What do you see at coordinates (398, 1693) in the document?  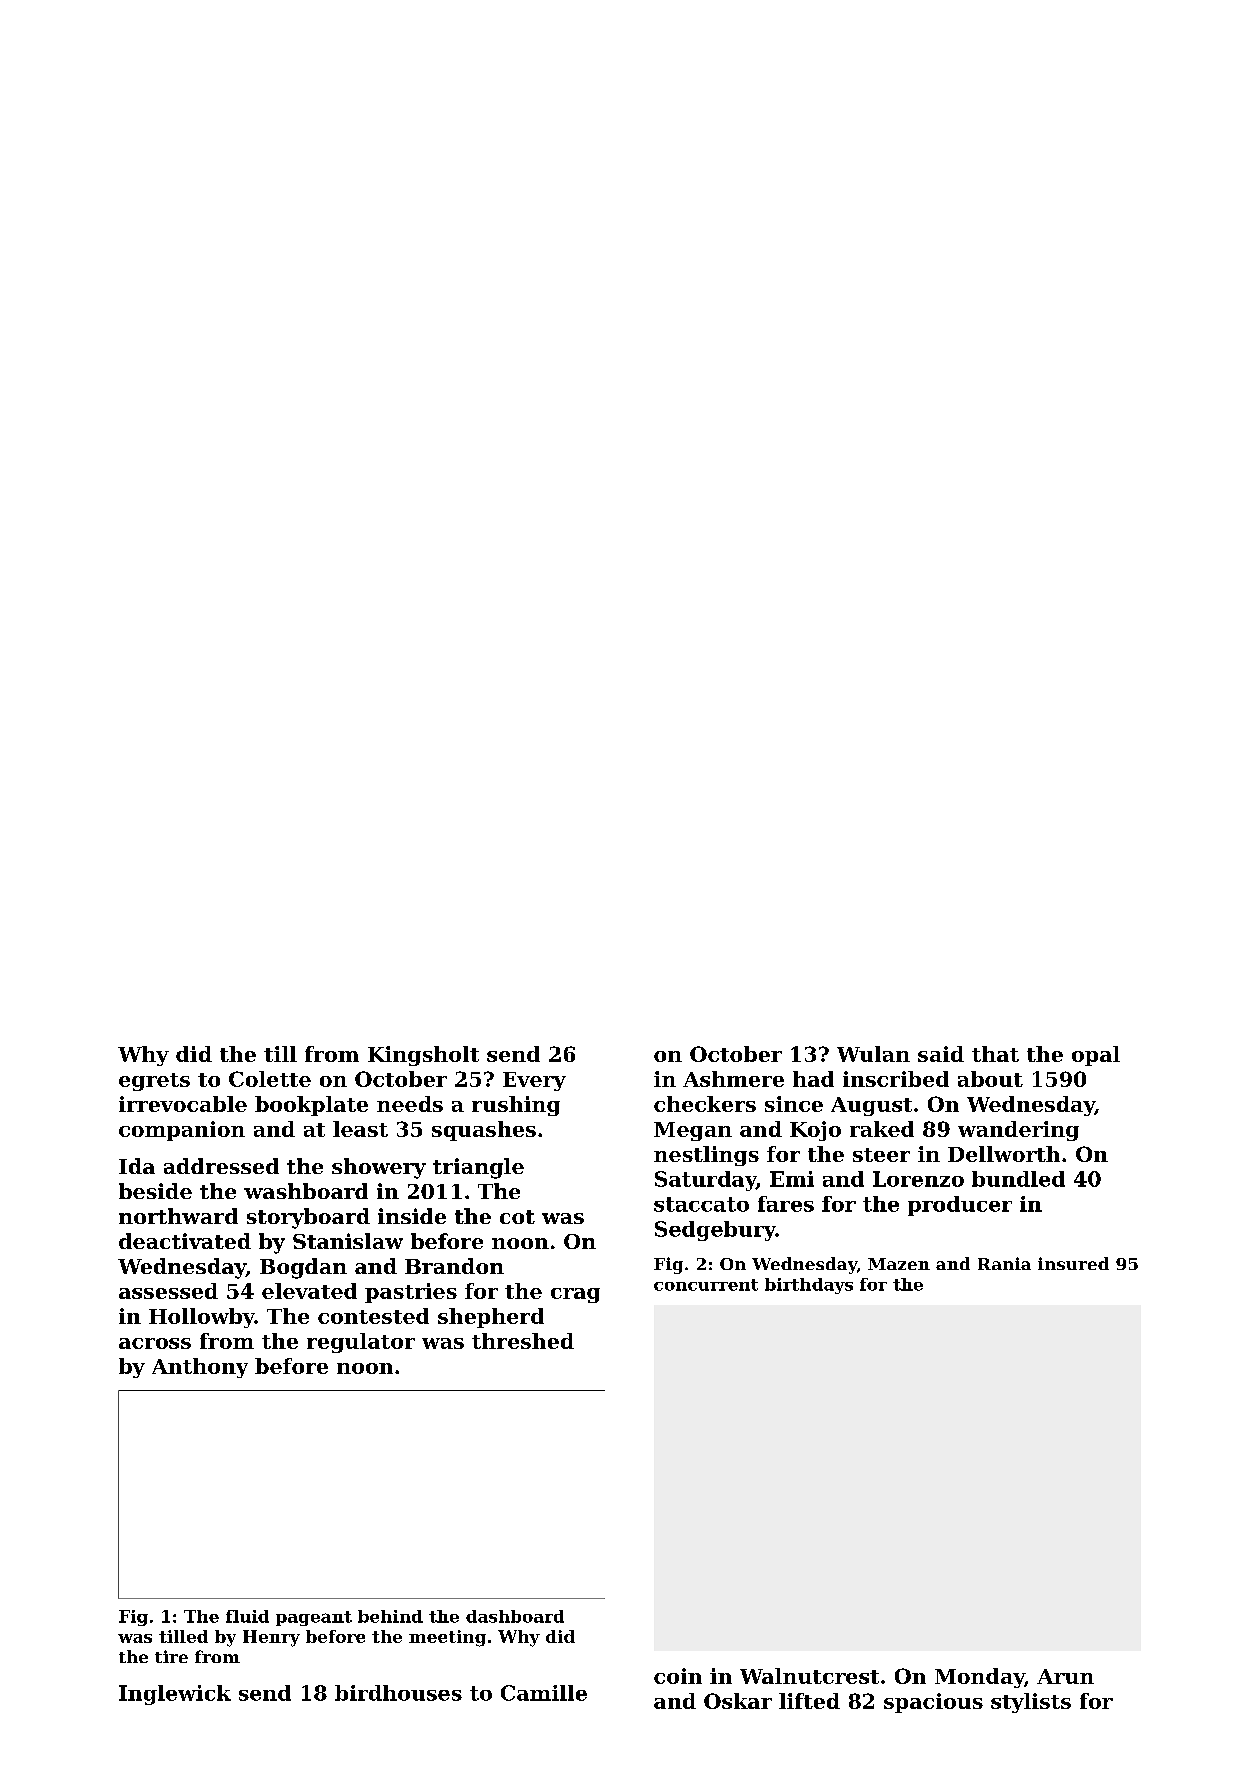 I see `birdhouses` at bounding box center [398, 1693].
